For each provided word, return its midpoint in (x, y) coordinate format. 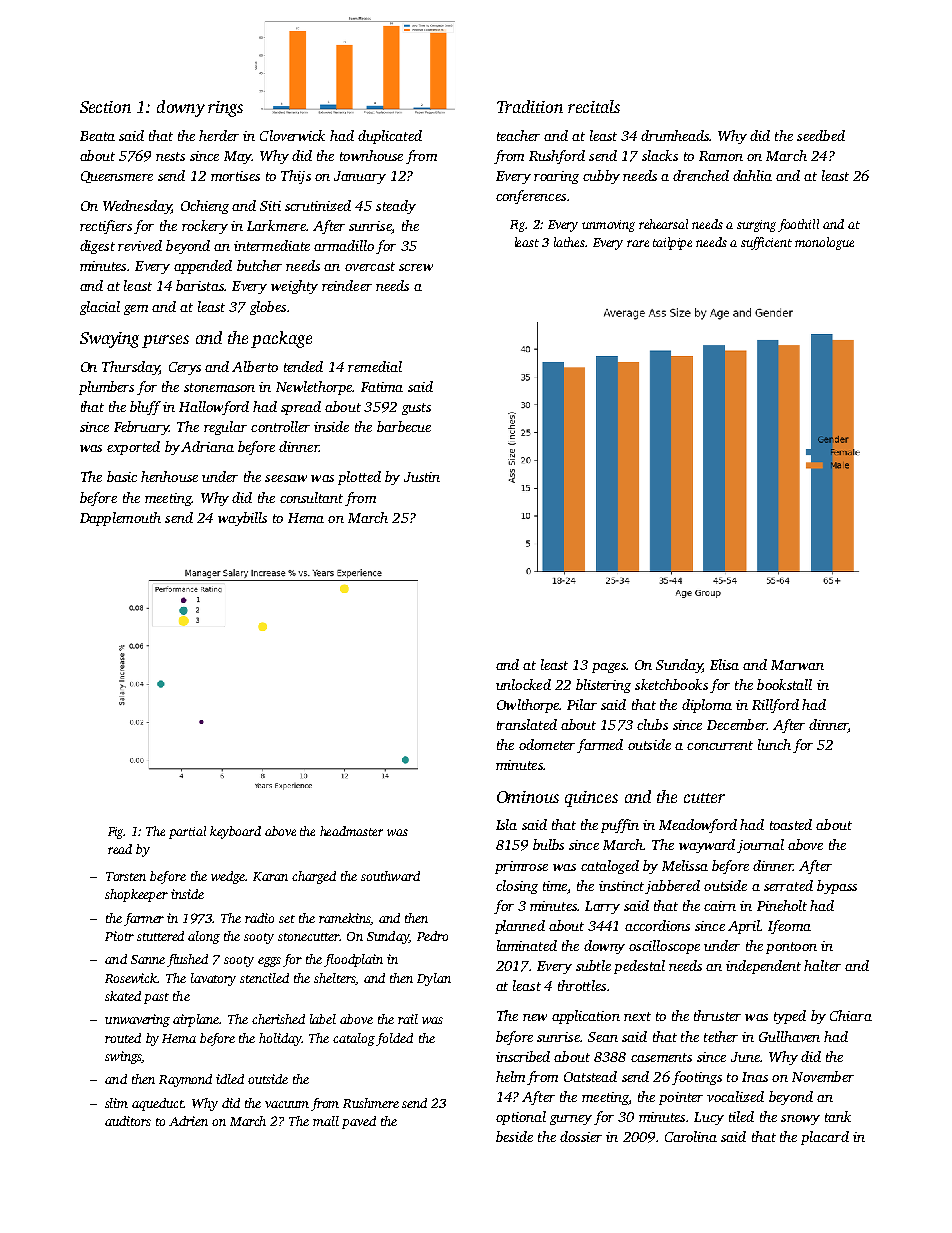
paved (359, 1122)
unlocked (523, 684)
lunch (774, 744)
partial (187, 832)
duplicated (390, 137)
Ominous (528, 797)
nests (170, 156)
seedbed (821, 135)
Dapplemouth (120, 519)
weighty (294, 287)
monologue (824, 243)
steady (396, 207)
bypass (837, 887)
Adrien (188, 1121)
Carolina (691, 1136)
